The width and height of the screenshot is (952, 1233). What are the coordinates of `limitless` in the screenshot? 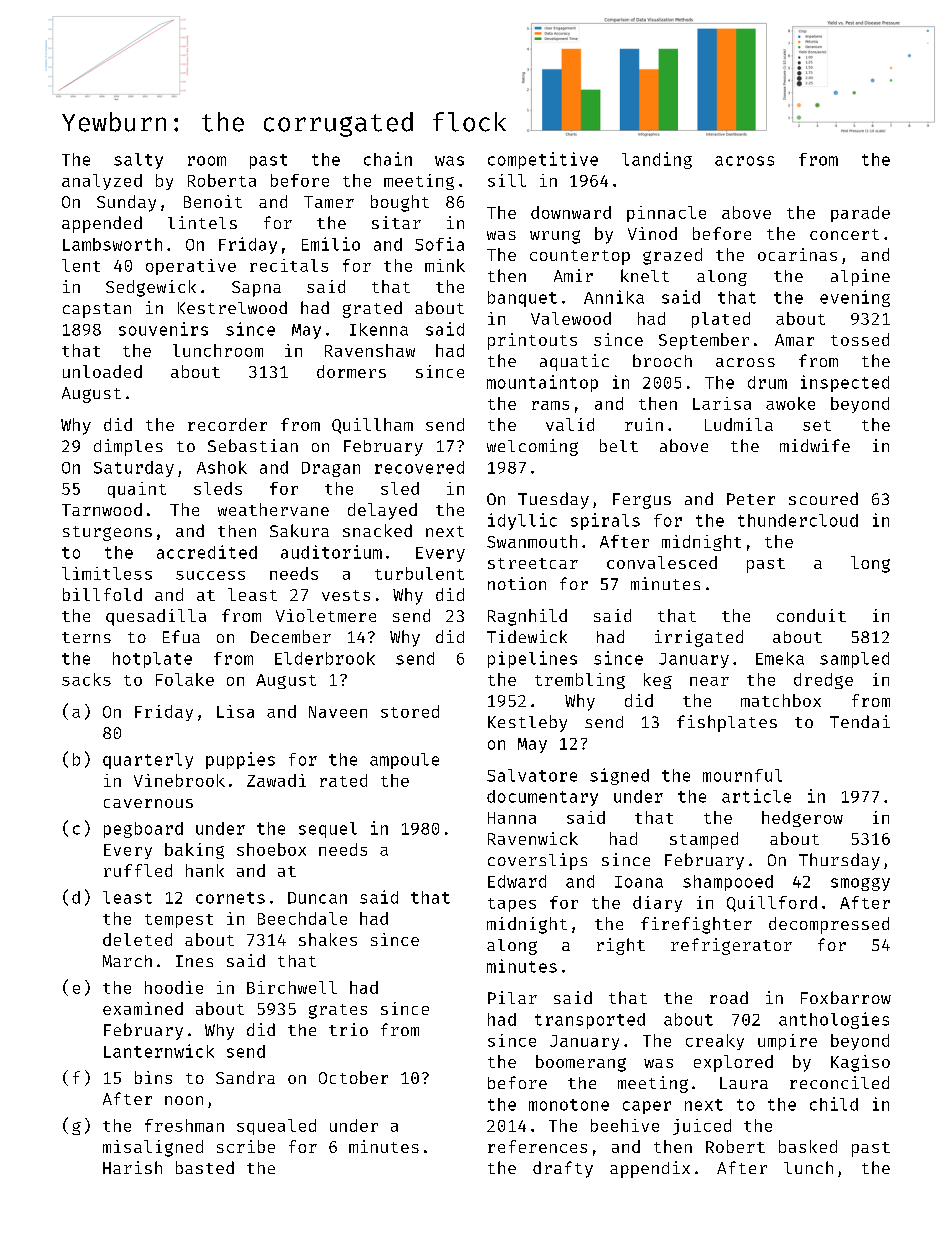 It's located at (107, 573).
